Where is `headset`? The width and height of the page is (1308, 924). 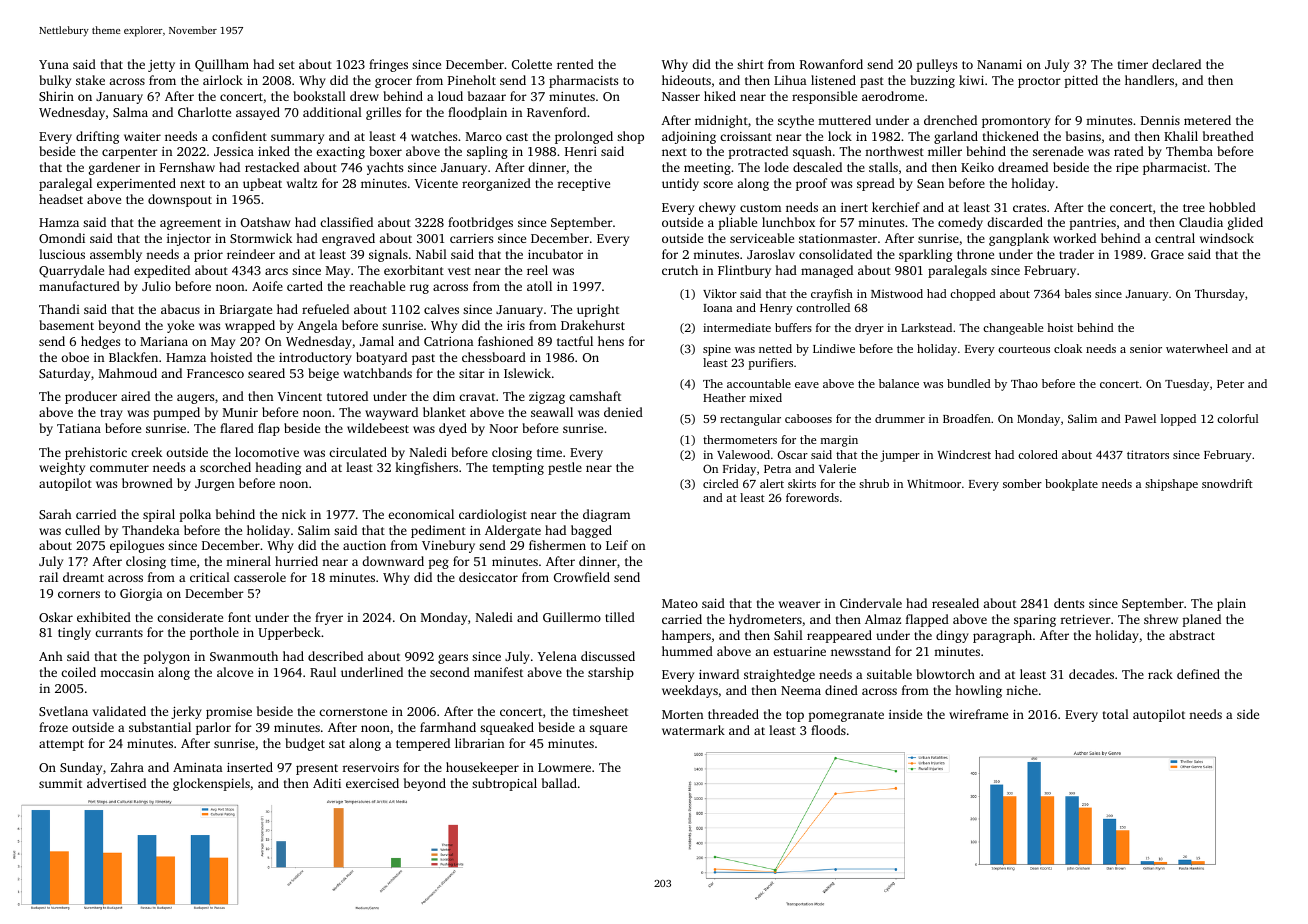 headset is located at coordinates (61, 199).
